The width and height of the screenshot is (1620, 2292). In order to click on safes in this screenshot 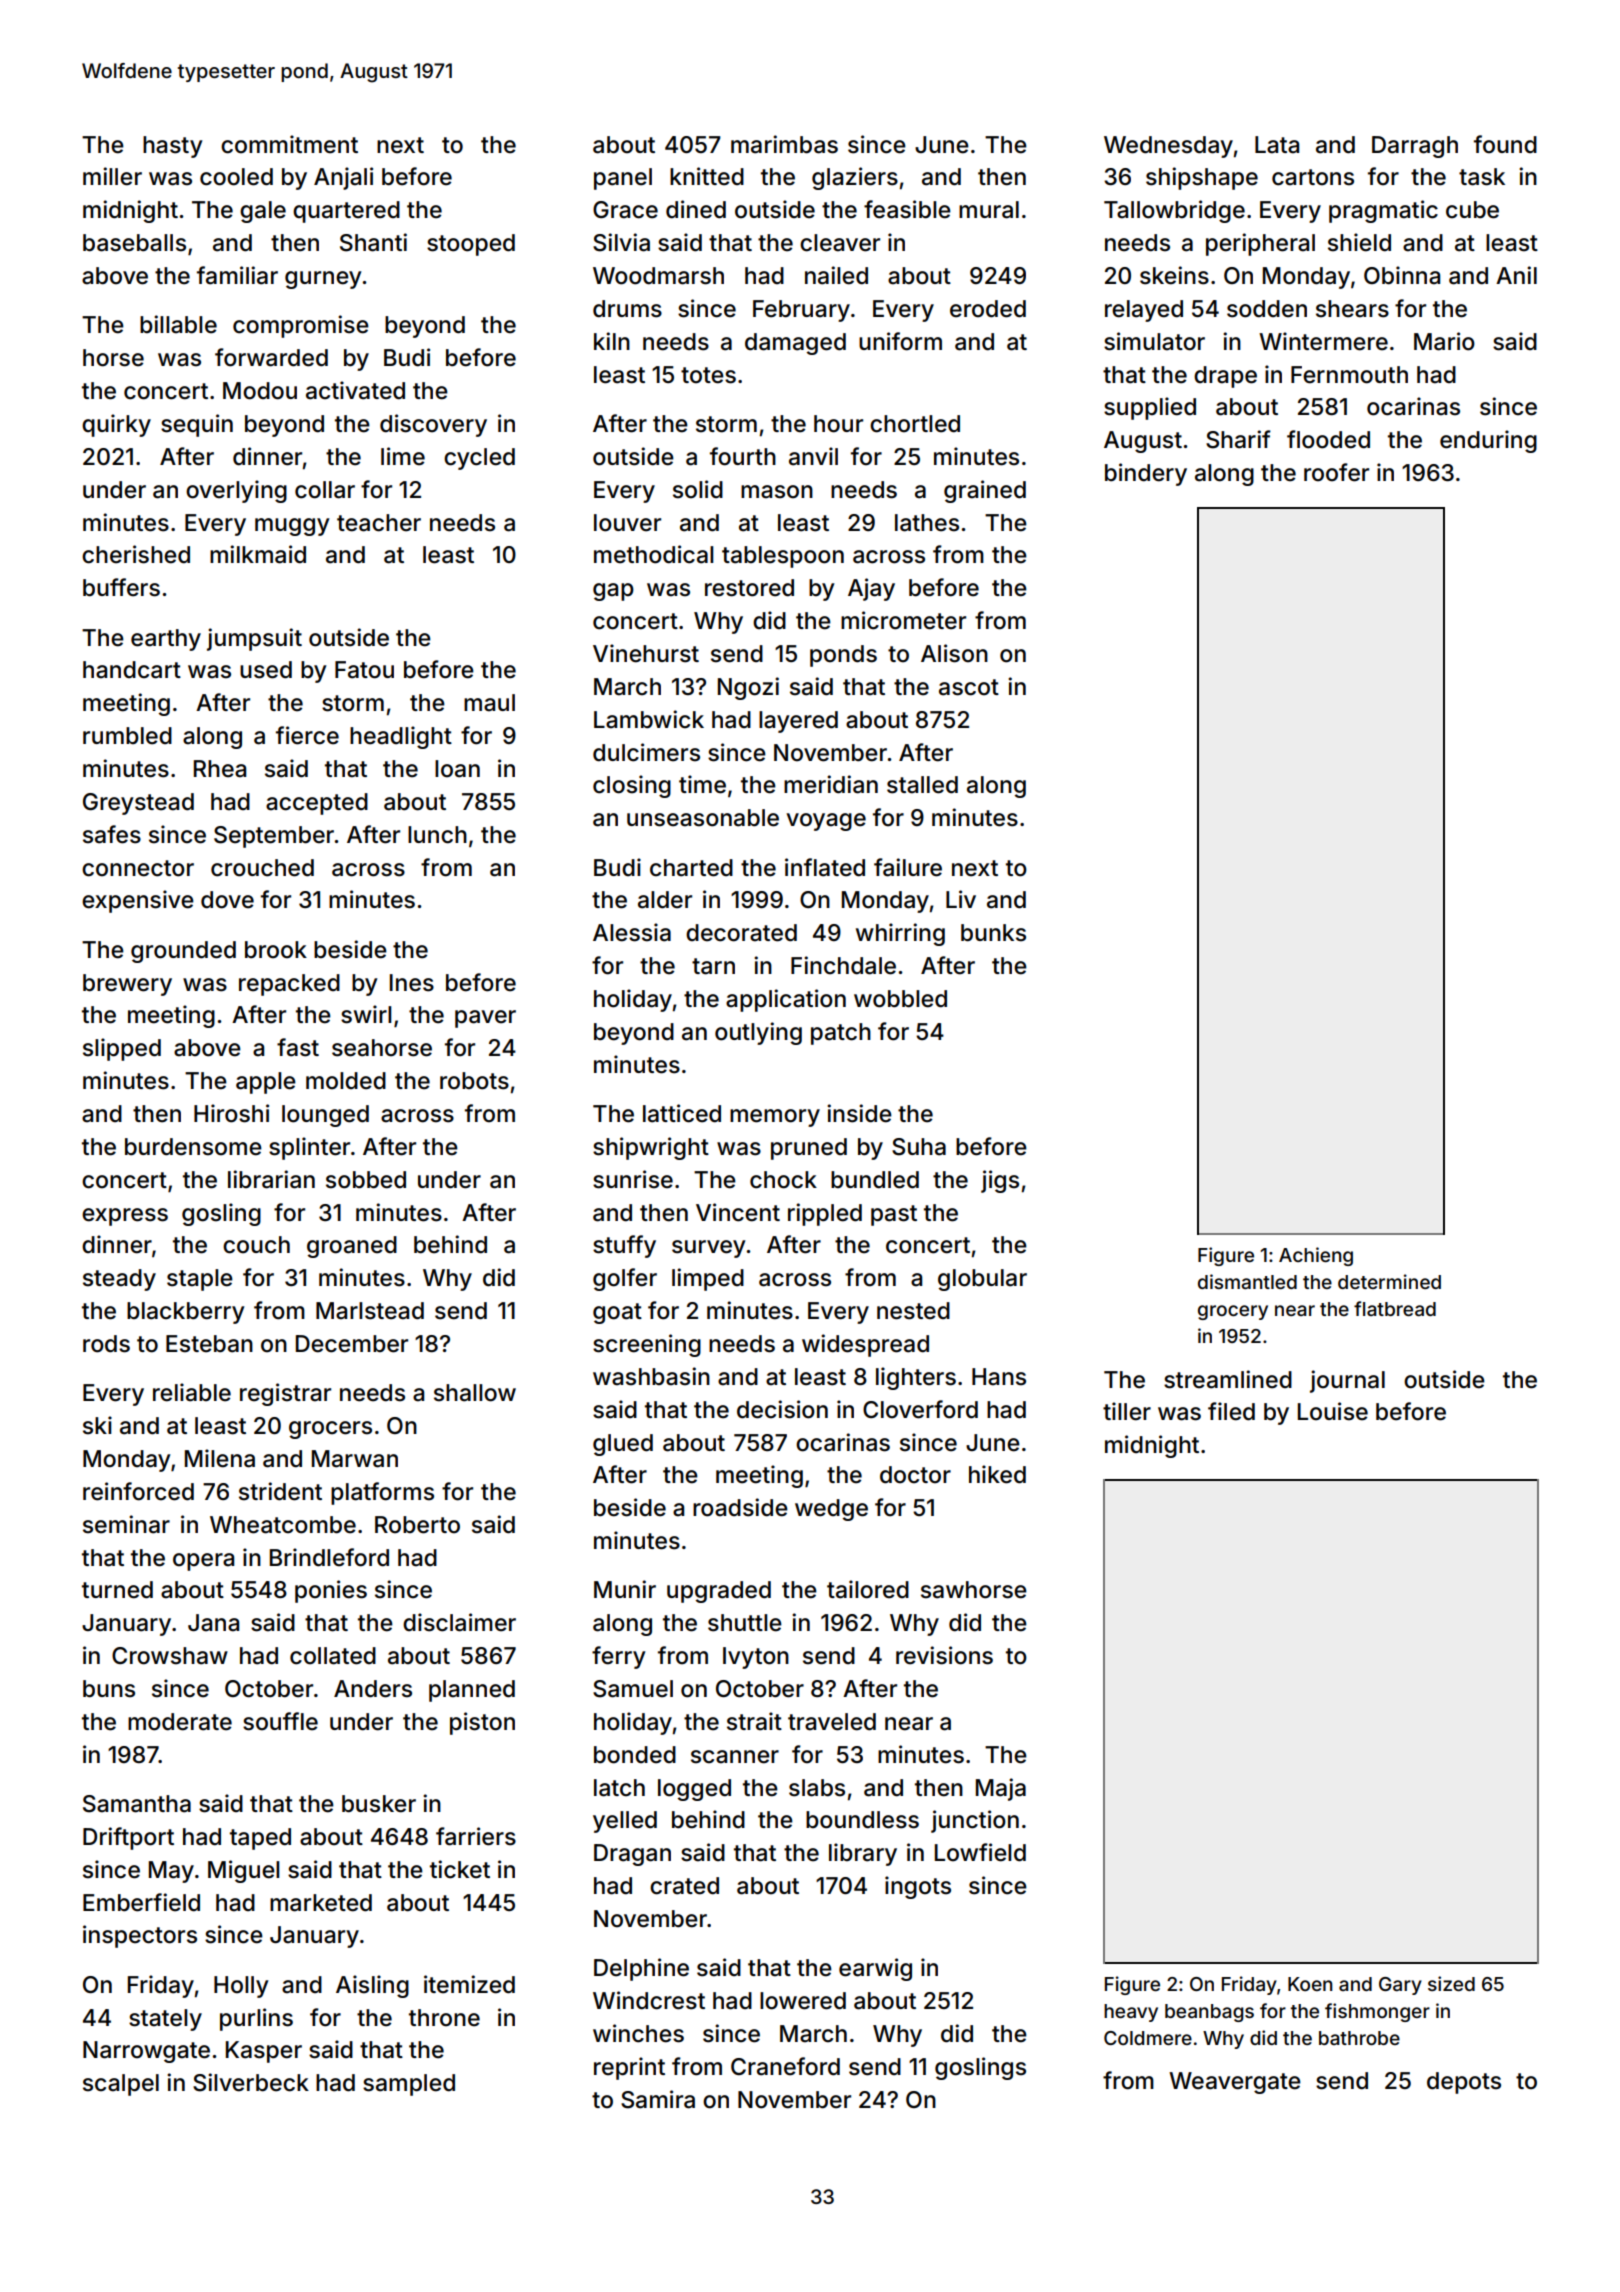, I will do `click(112, 834)`.
